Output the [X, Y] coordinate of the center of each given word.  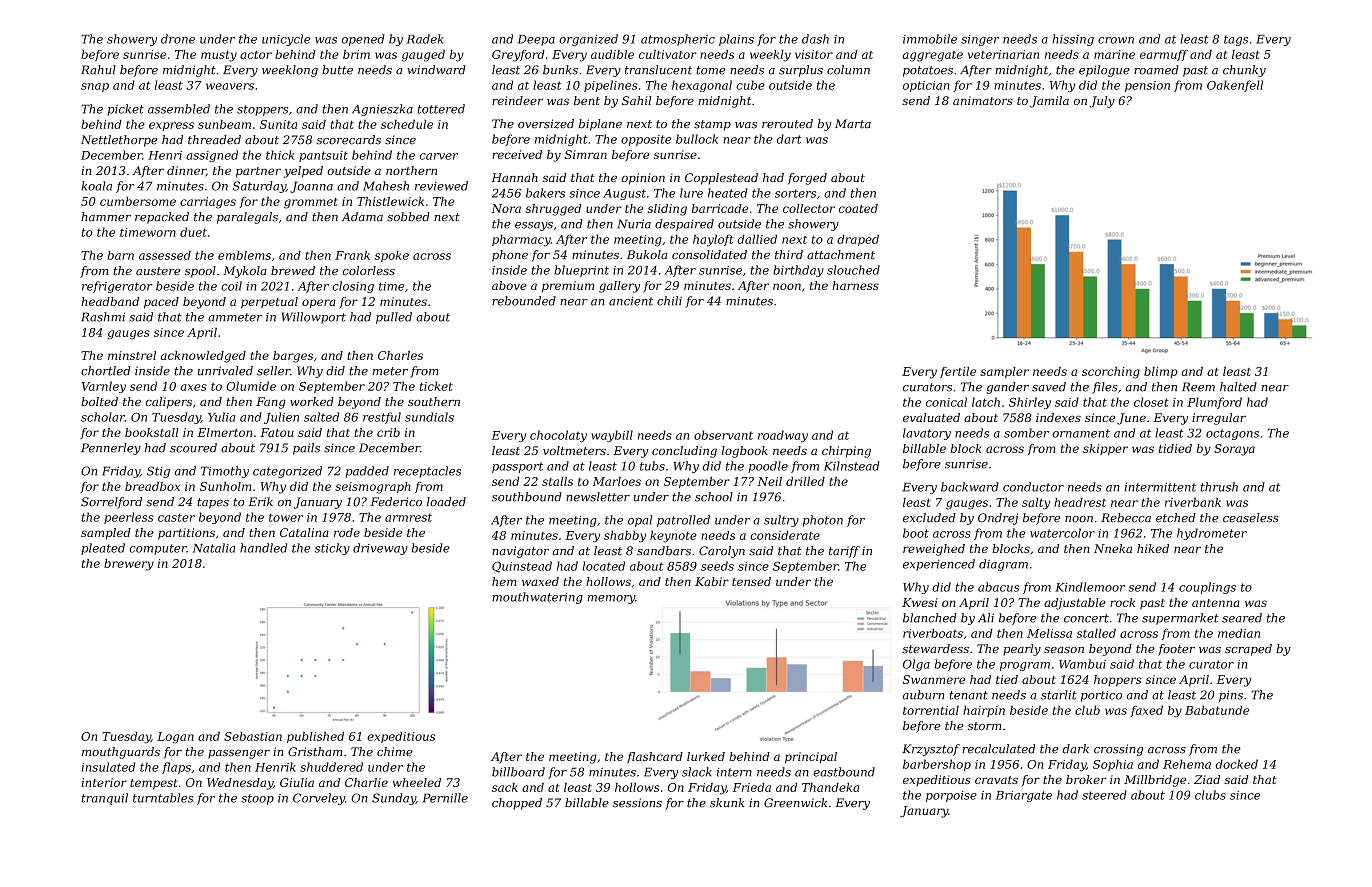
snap [95, 87]
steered [1104, 795]
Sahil [636, 100]
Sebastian [253, 736]
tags [1236, 40]
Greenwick [795, 803]
